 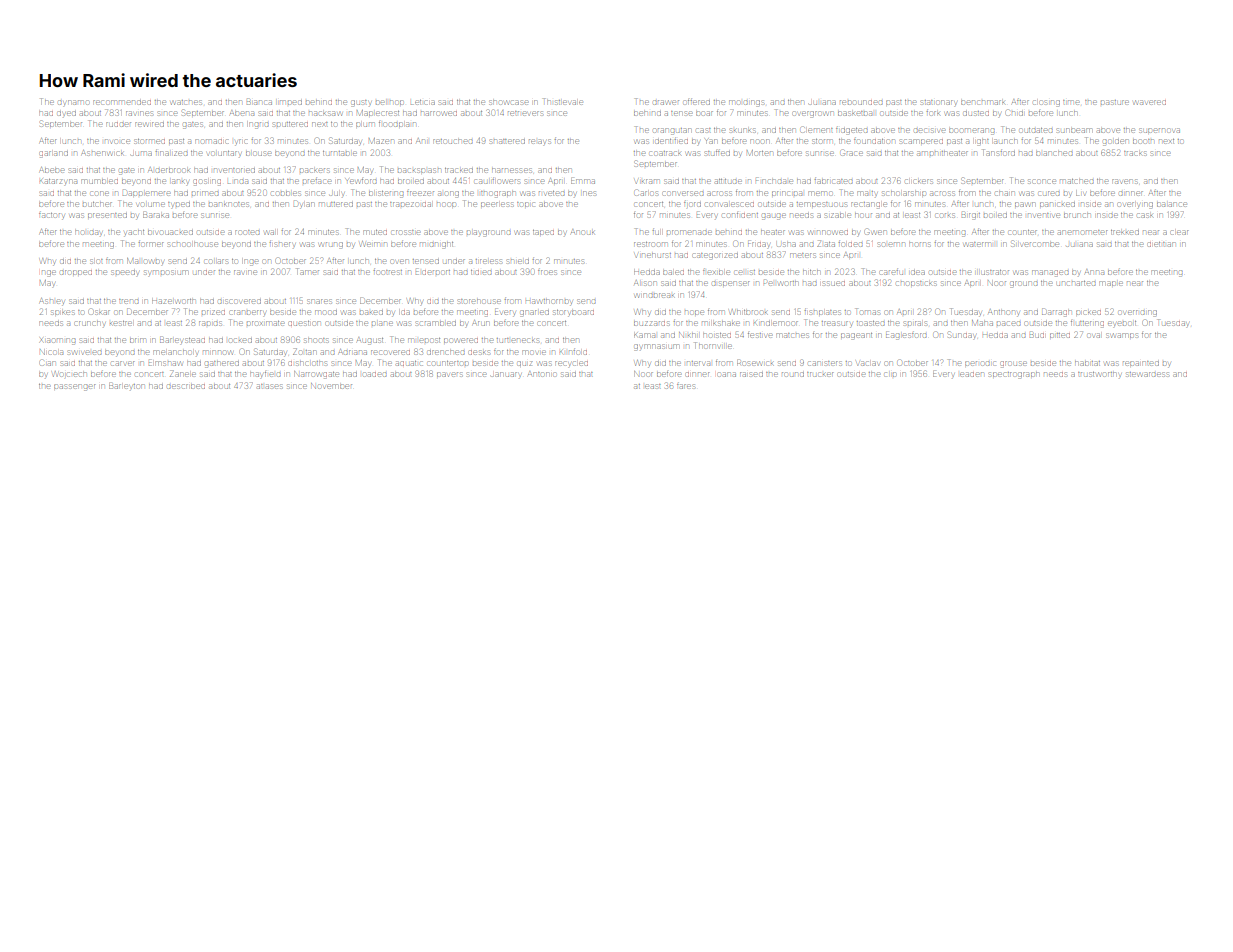 What do you see at coordinates (375, 232) in the page?
I see `muted` at bounding box center [375, 232].
